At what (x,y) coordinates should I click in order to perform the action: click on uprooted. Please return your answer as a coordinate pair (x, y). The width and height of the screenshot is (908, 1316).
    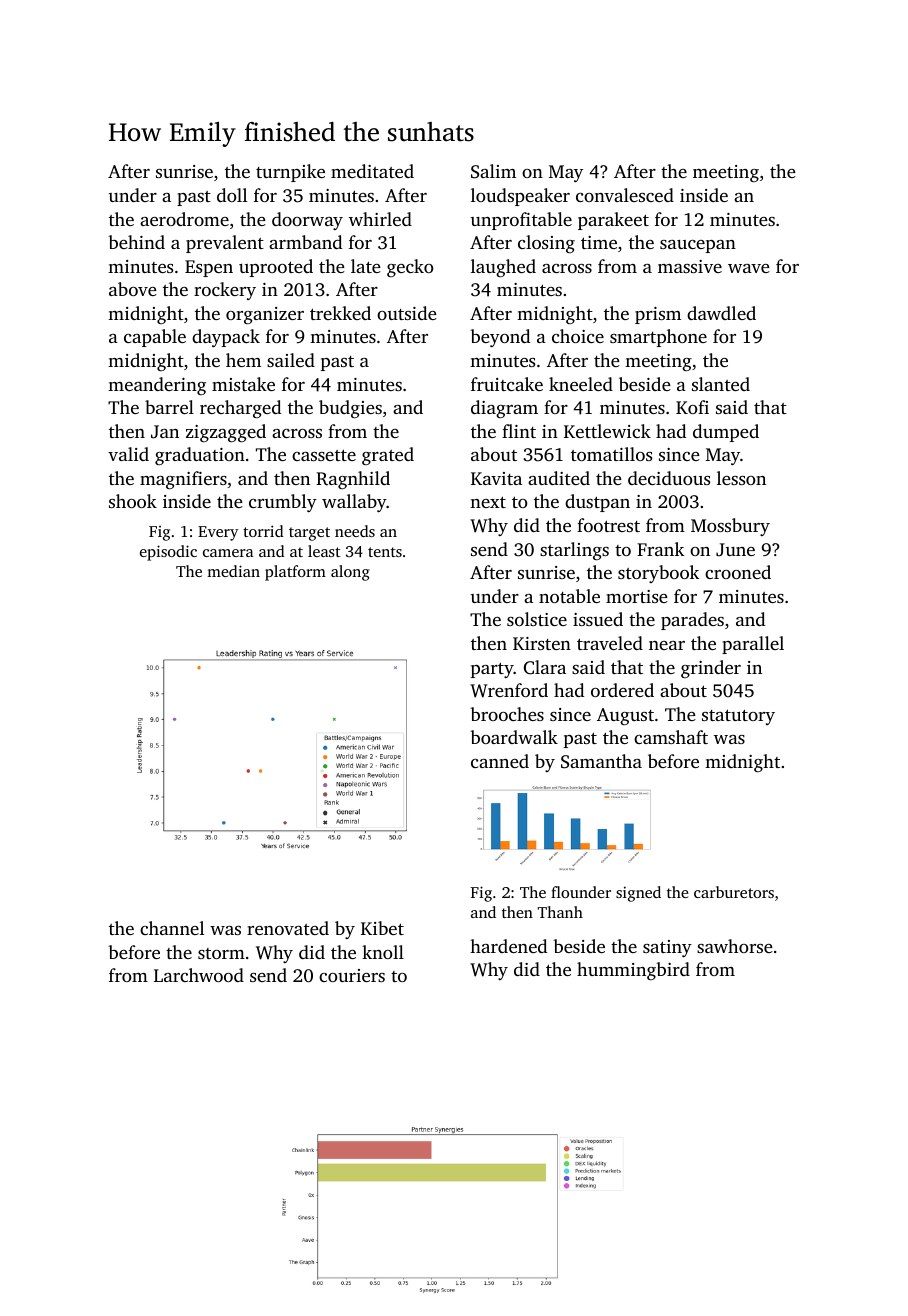
    Looking at the image, I should click on (276, 268).
